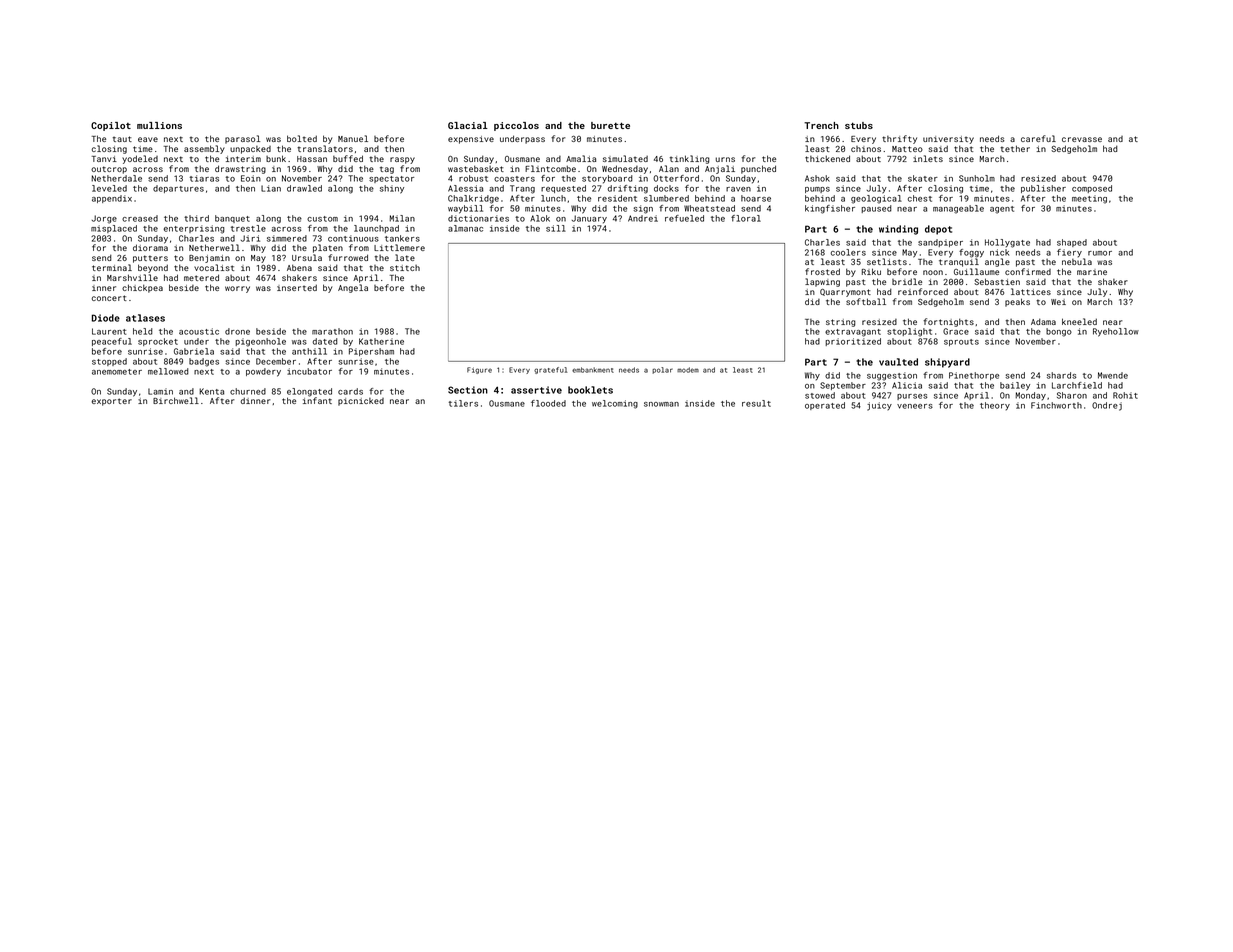 The height and width of the screenshot is (952, 1233). Describe the element at coordinates (859, 125) in the screenshot. I see `stubs` at that location.
